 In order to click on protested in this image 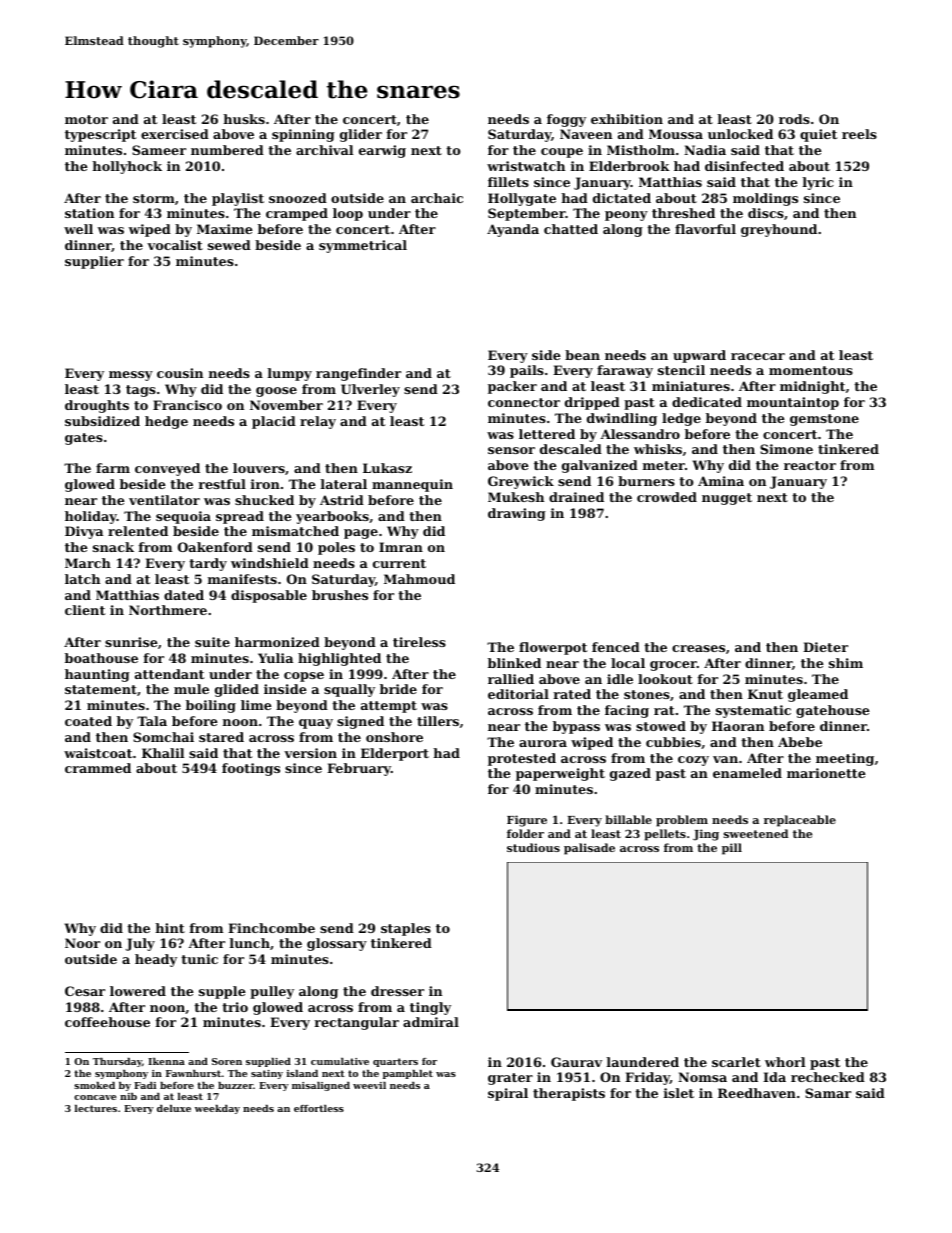, I will do `click(522, 759)`.
